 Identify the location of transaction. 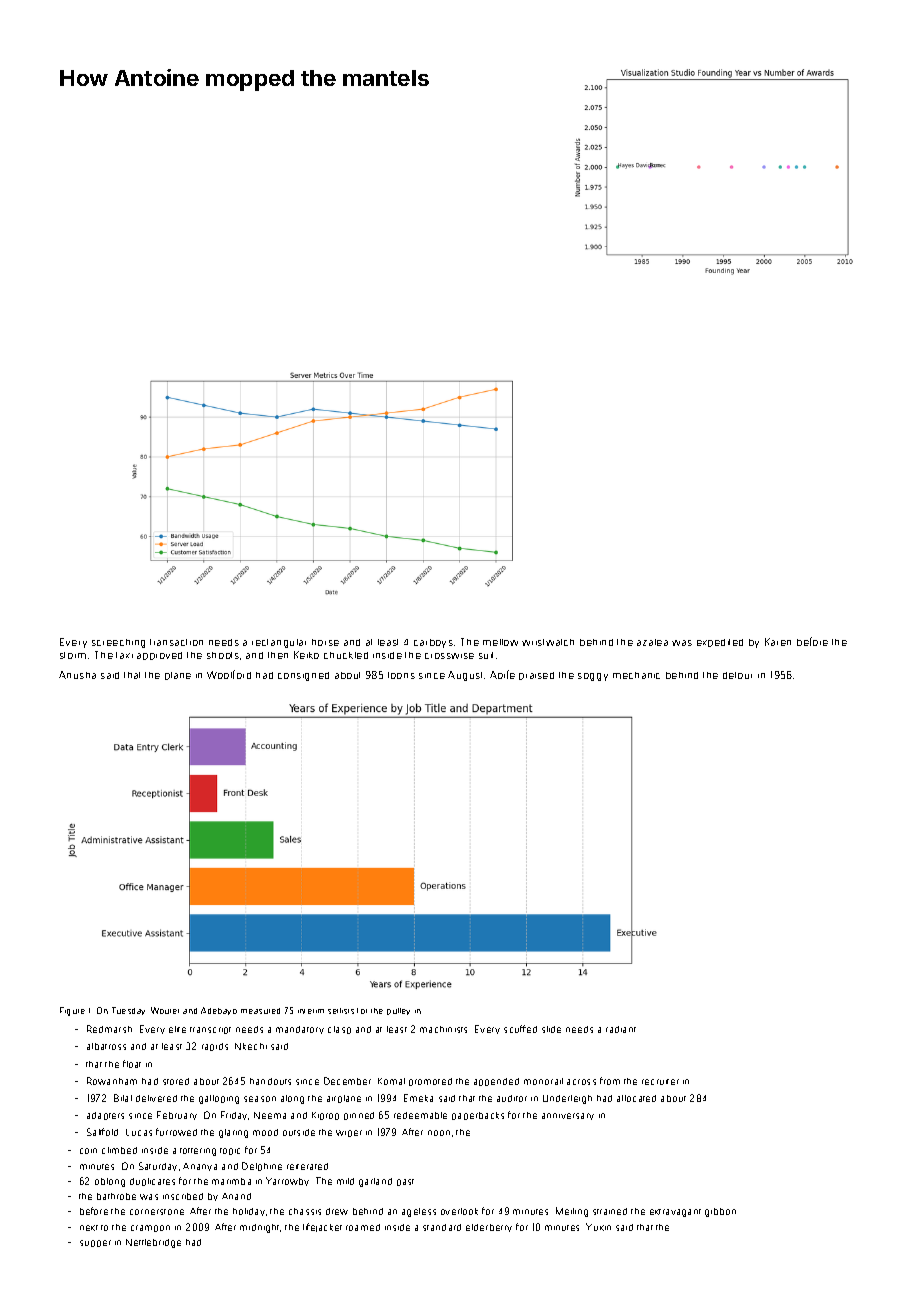
(176, 642).
